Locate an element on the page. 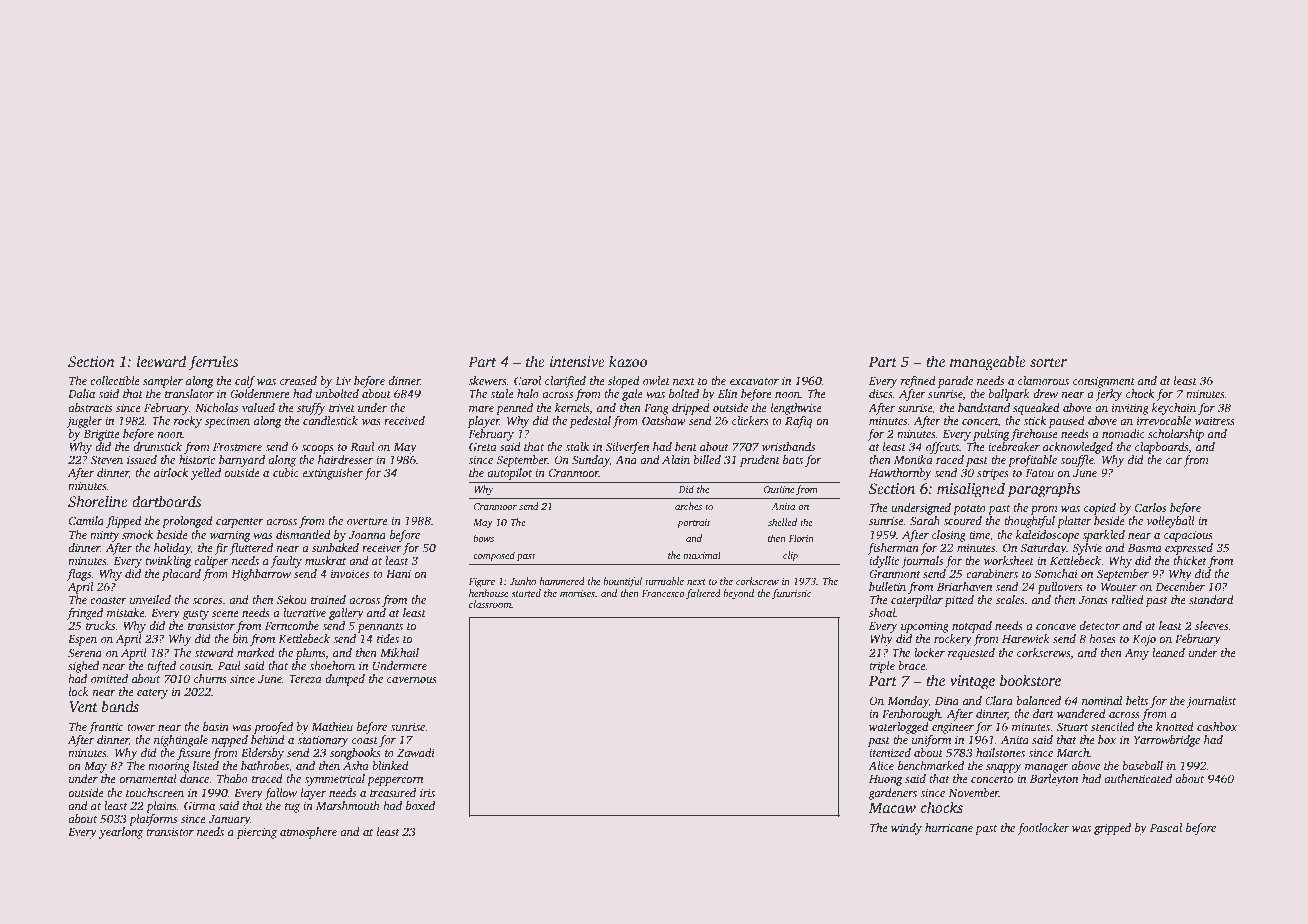 The width and height of the page is (1308, 924). trucks is located at coordinates (101, 625).
